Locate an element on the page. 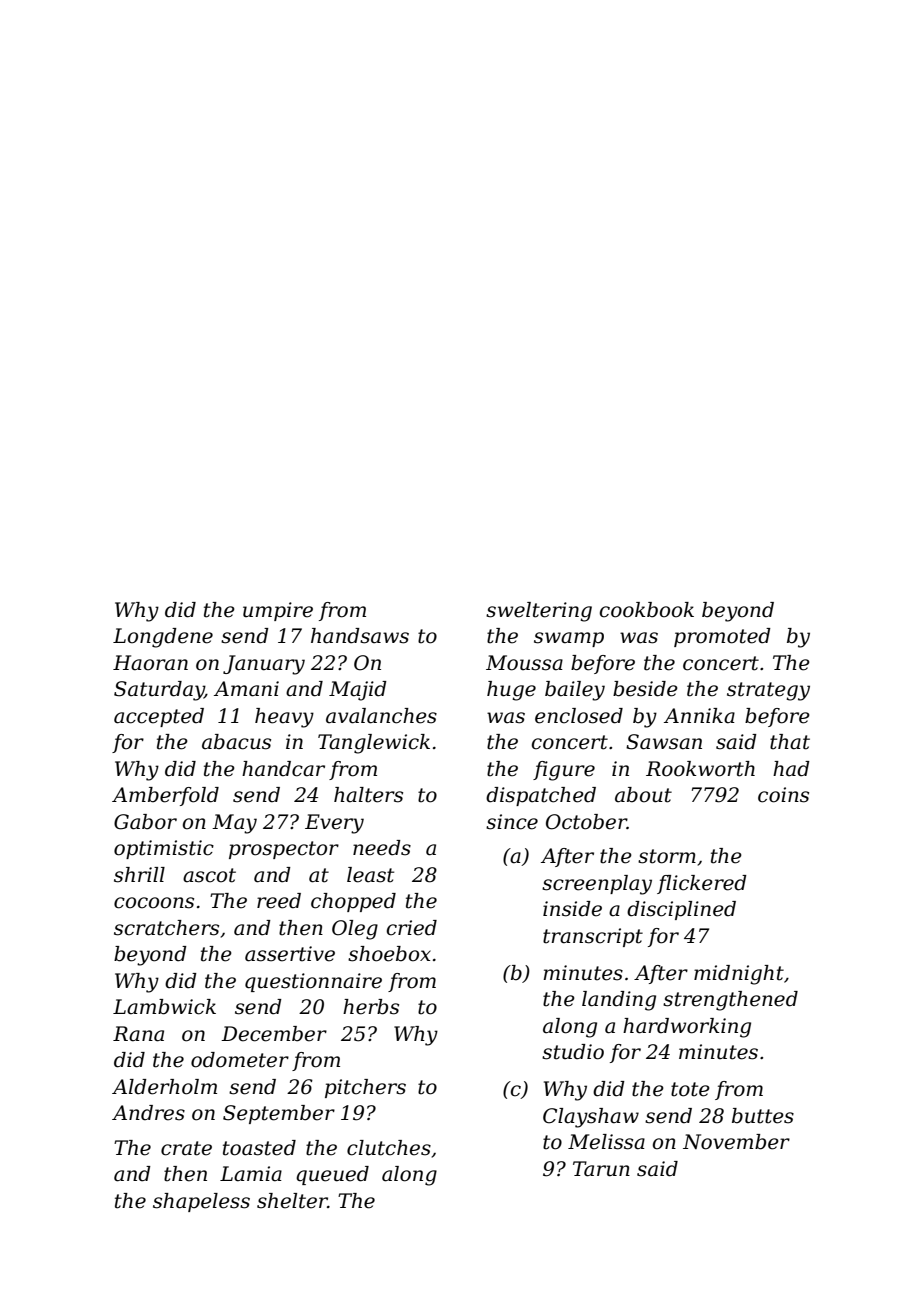  Longdene is located at coordinates (163, 638).
